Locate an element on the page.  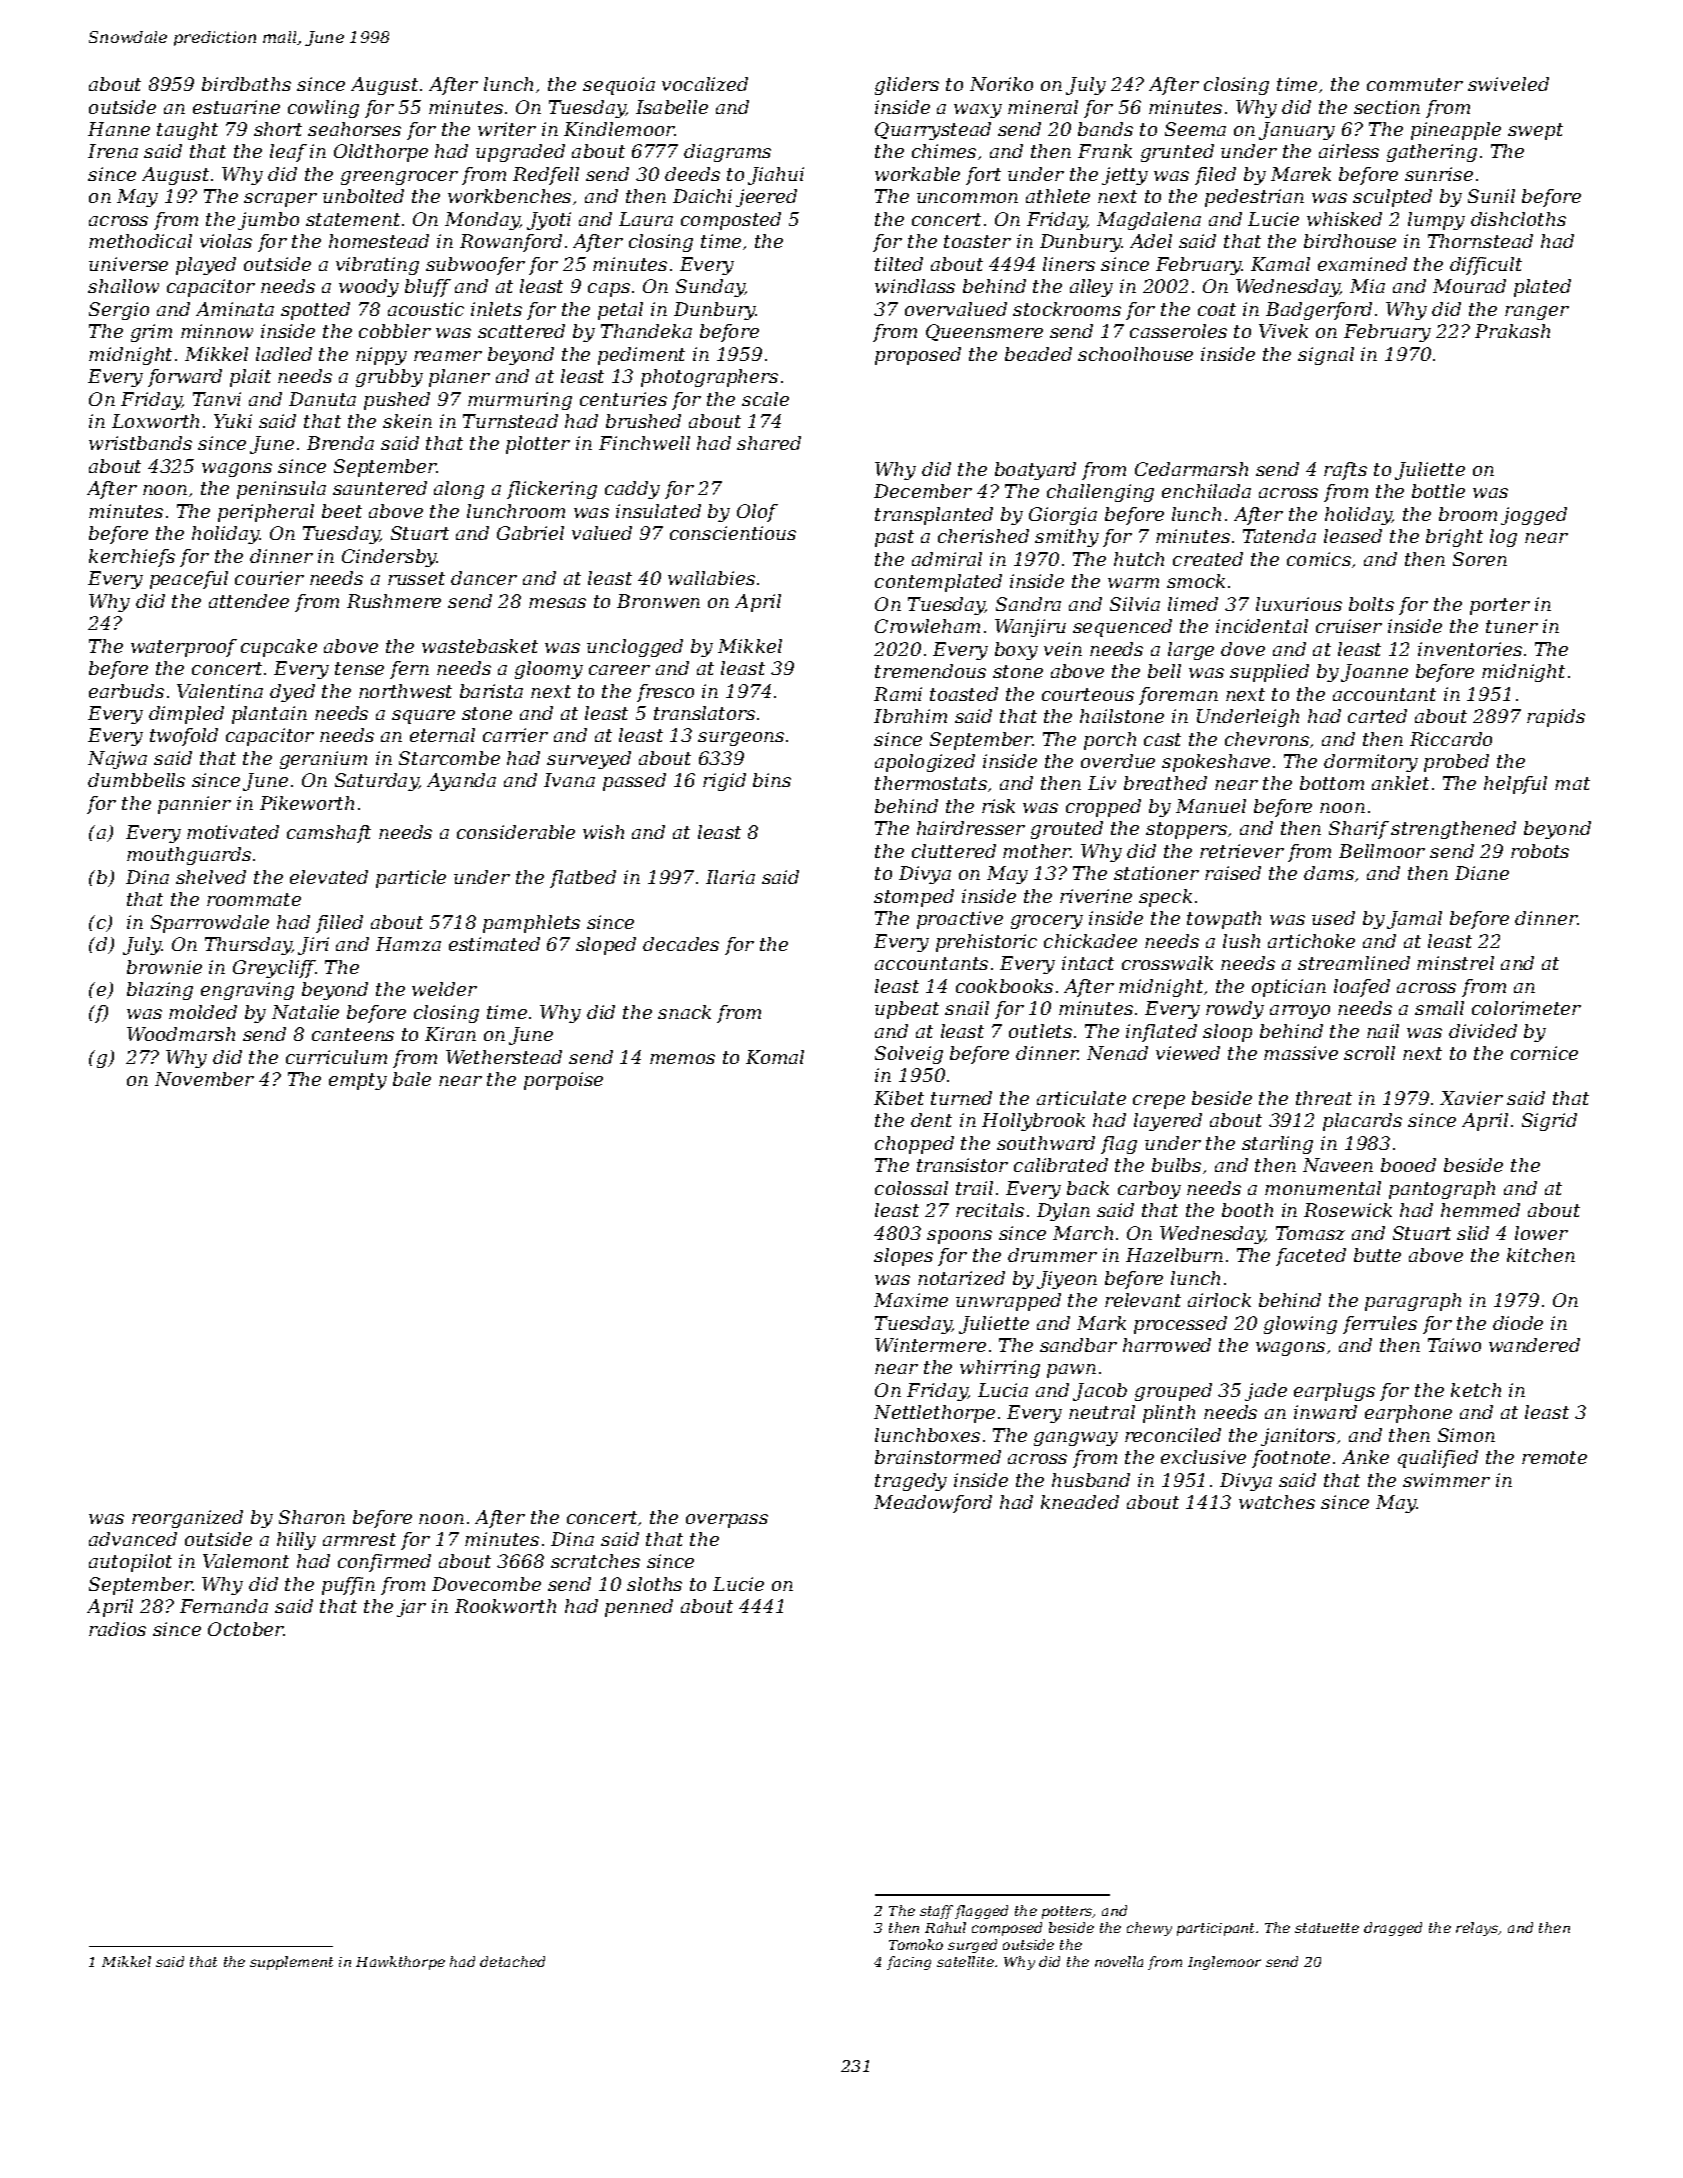
remote is located at coordinates (1554, 1457).
